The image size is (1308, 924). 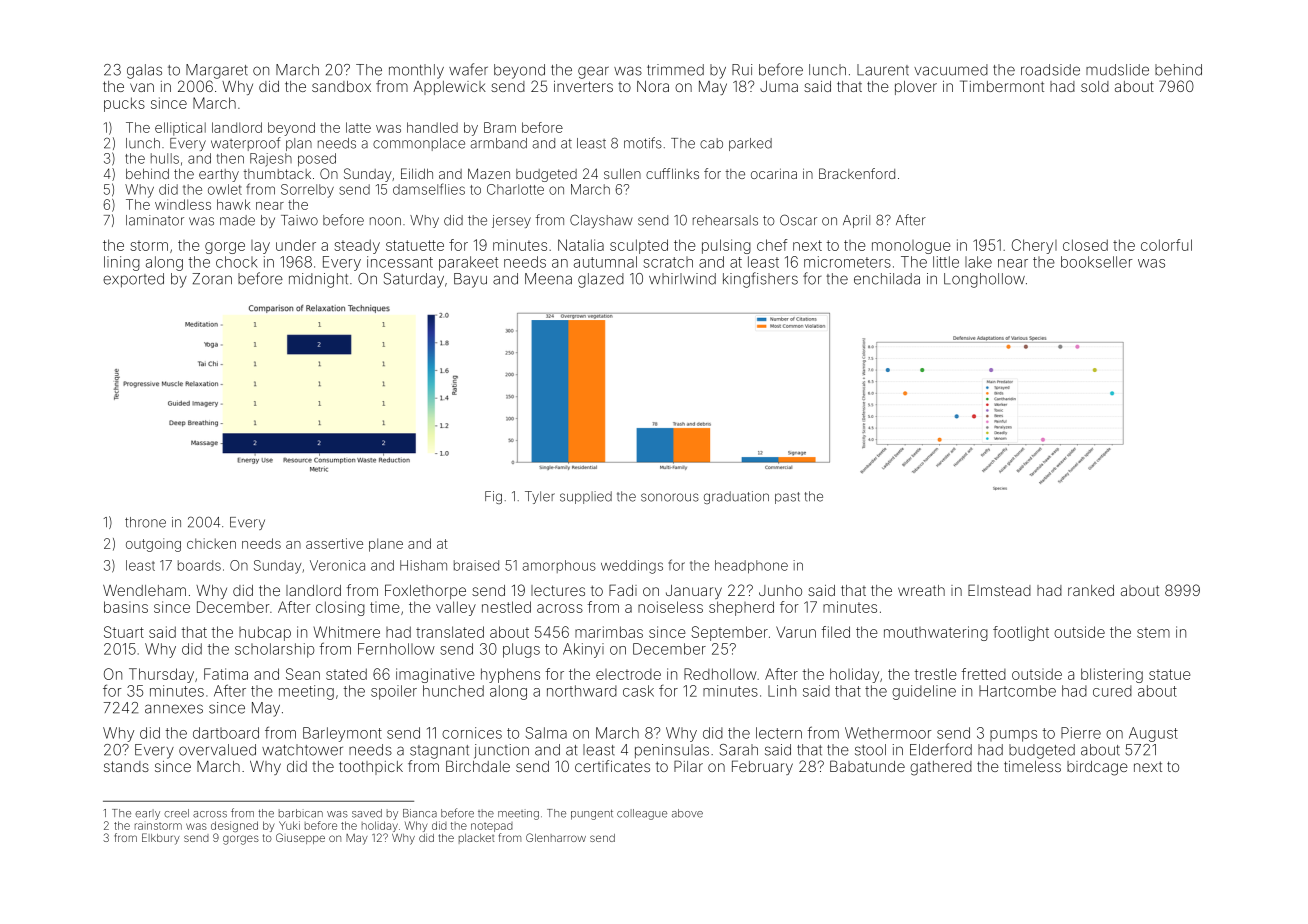 What do you see at coordinates (300, 838) in the screenshot?
I see `Giuseppe` at bounding box center [300, 838].
